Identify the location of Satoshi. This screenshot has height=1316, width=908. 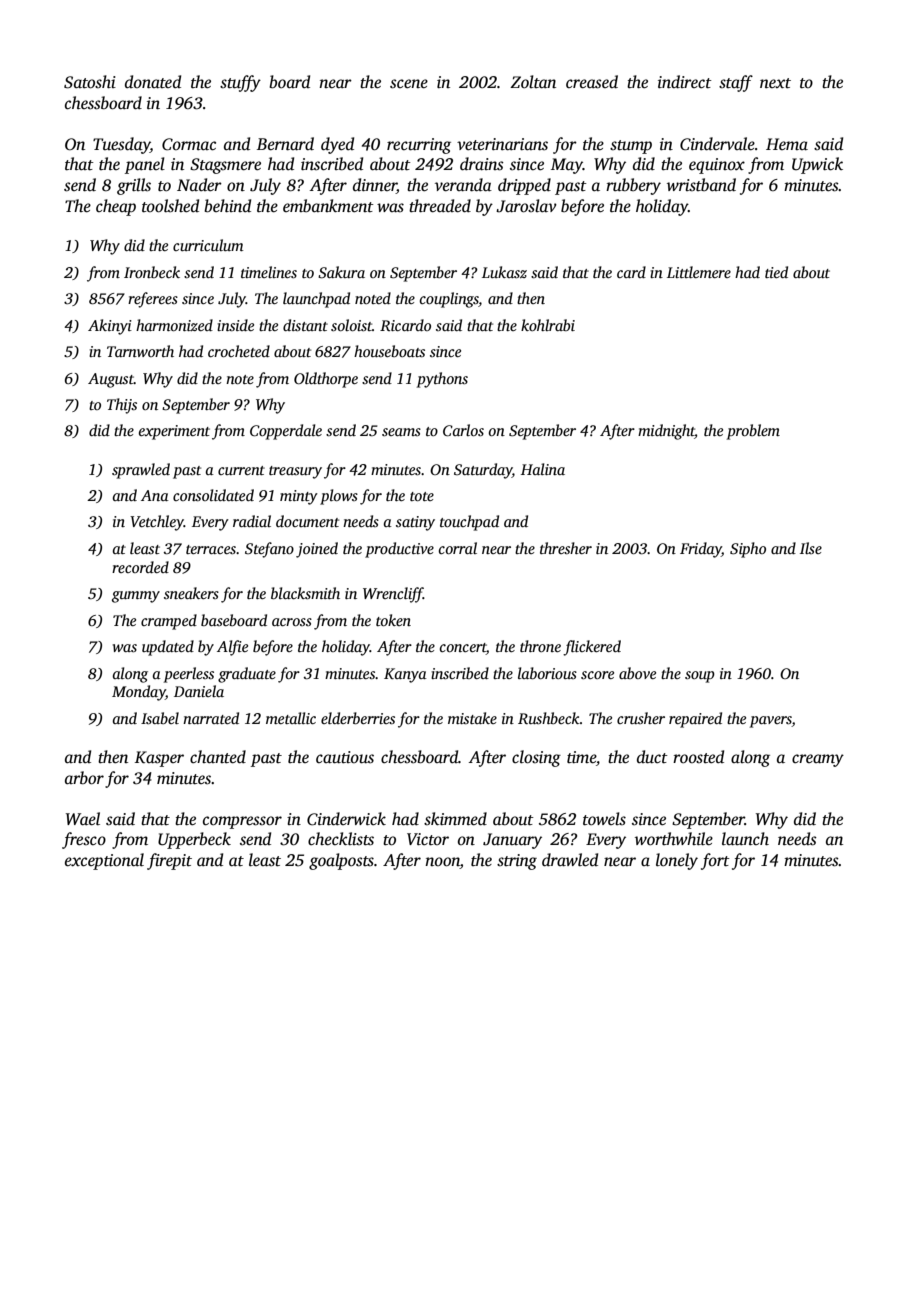
(90, 82).
